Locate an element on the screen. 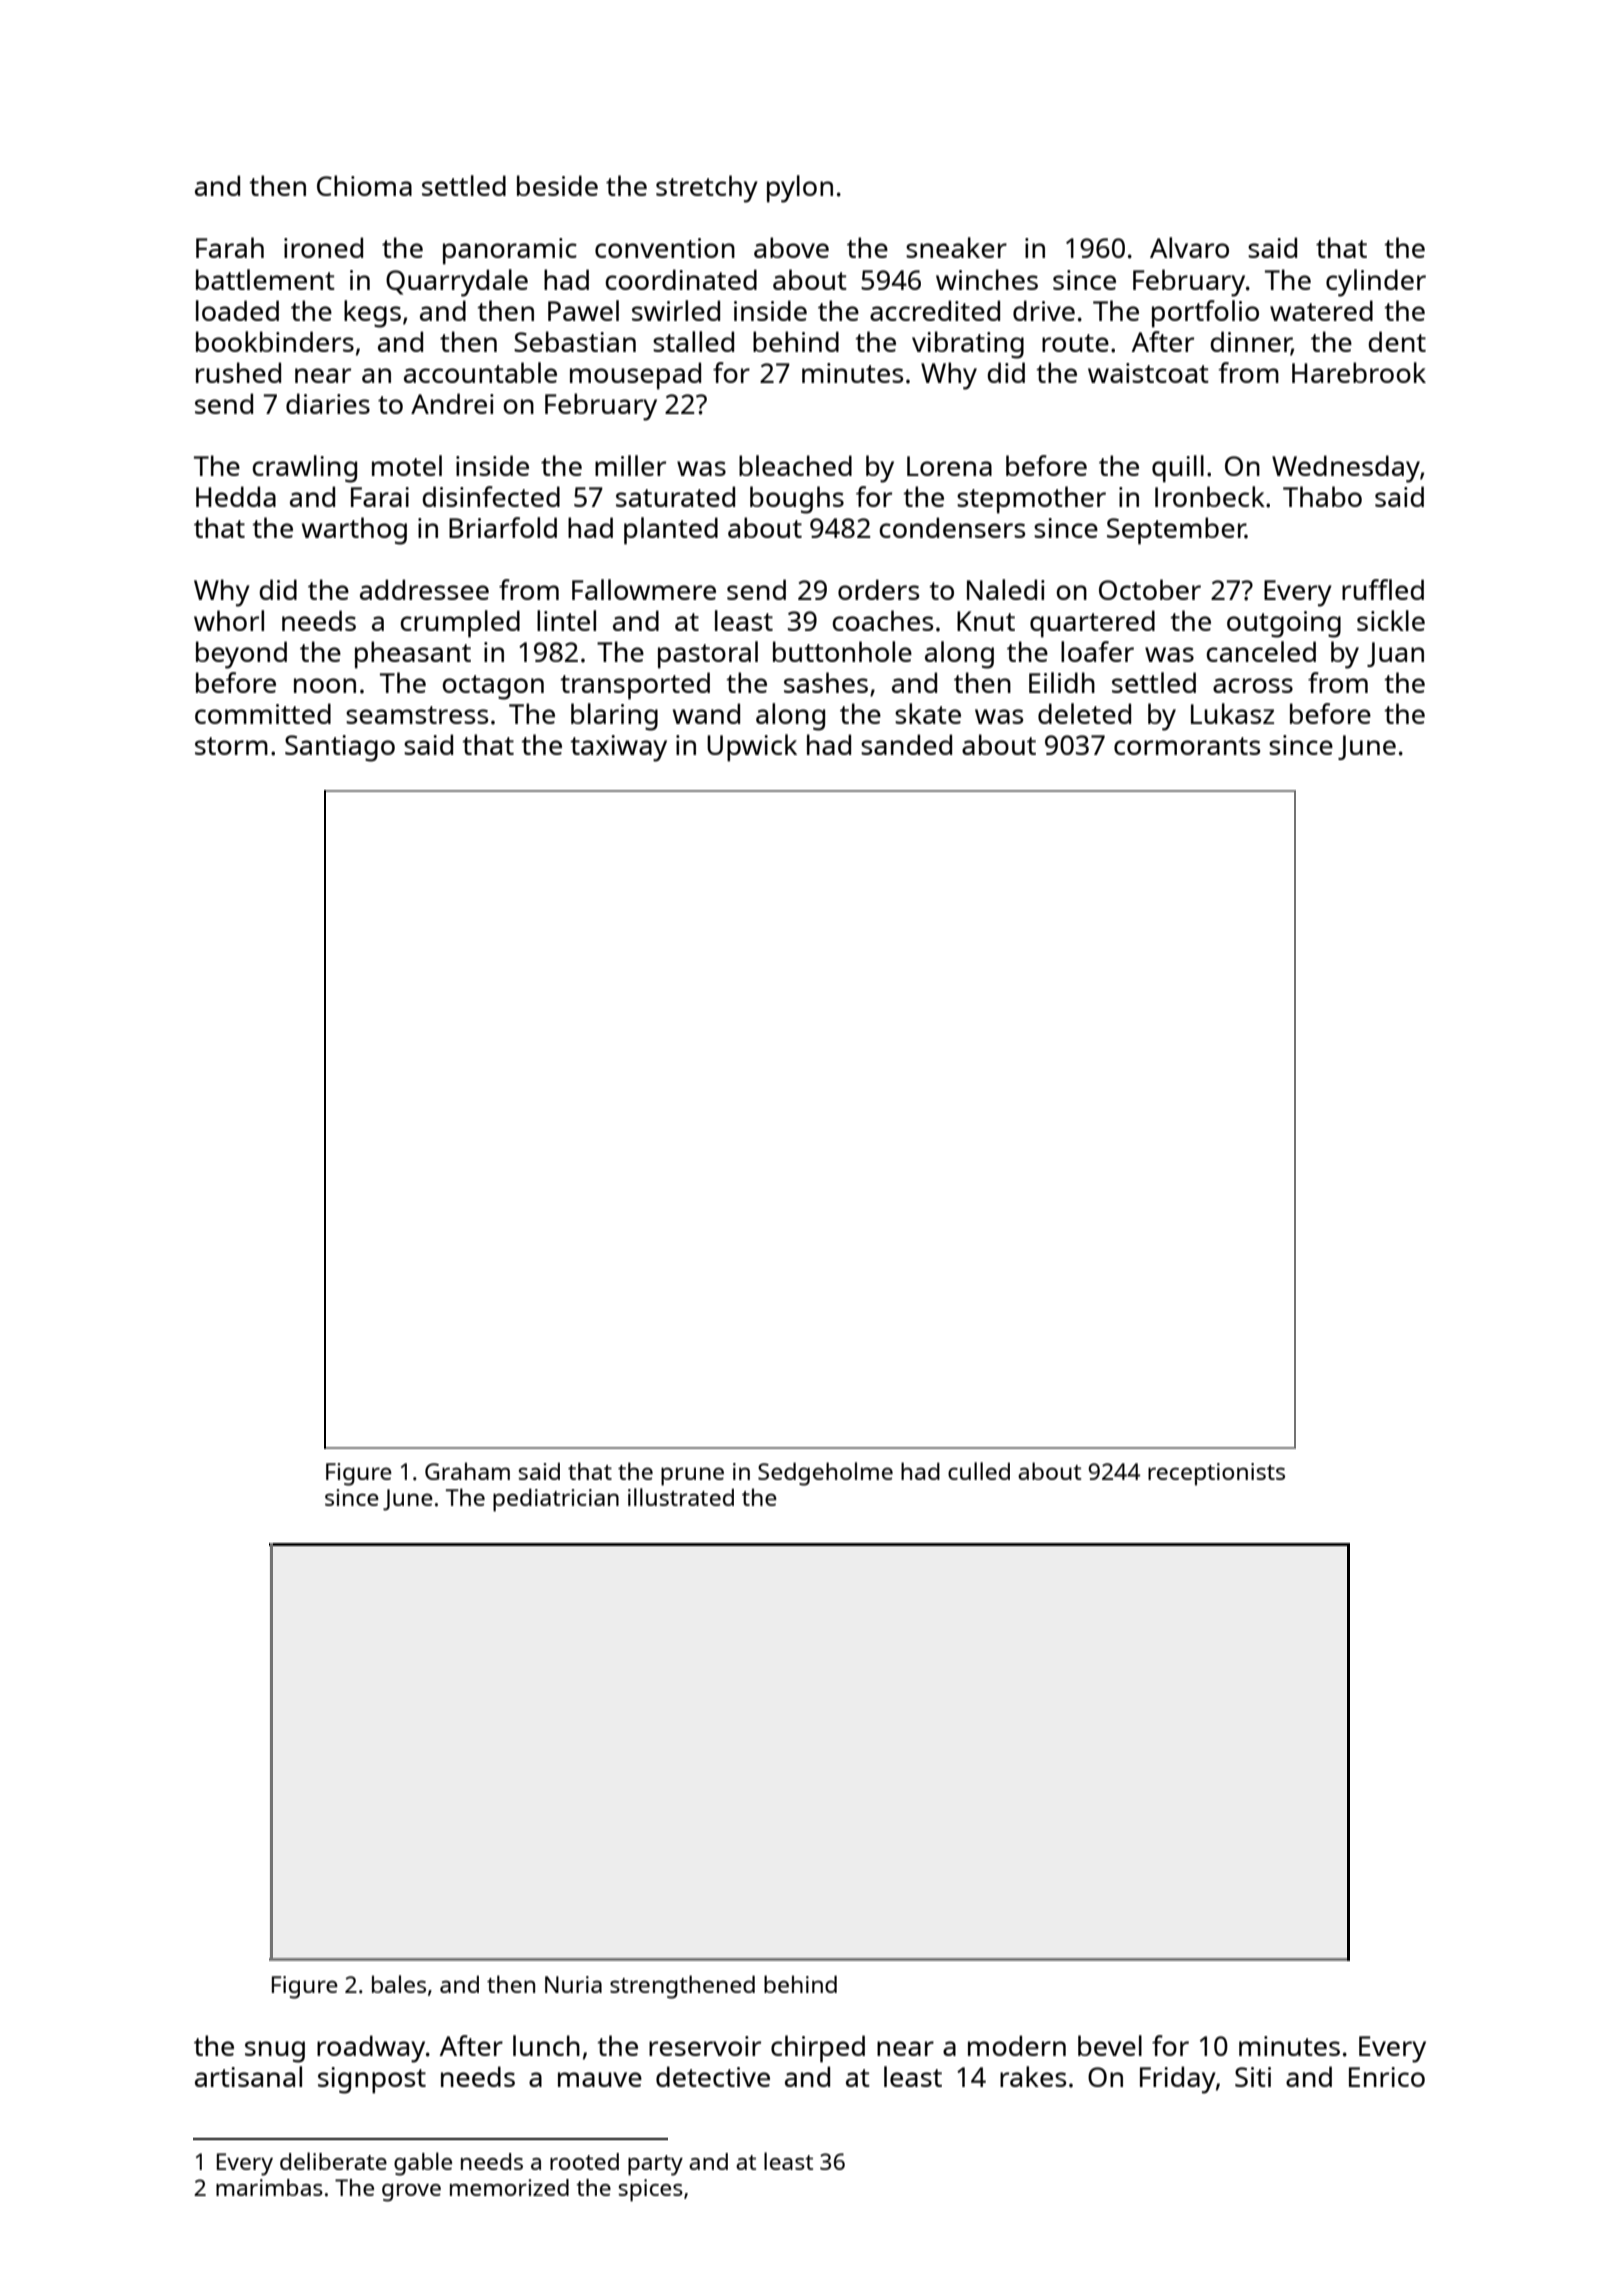 Image resolution: width=1620 pixels, height=2292 pixels. Harebrook is located at coordinates (1359, 372).
